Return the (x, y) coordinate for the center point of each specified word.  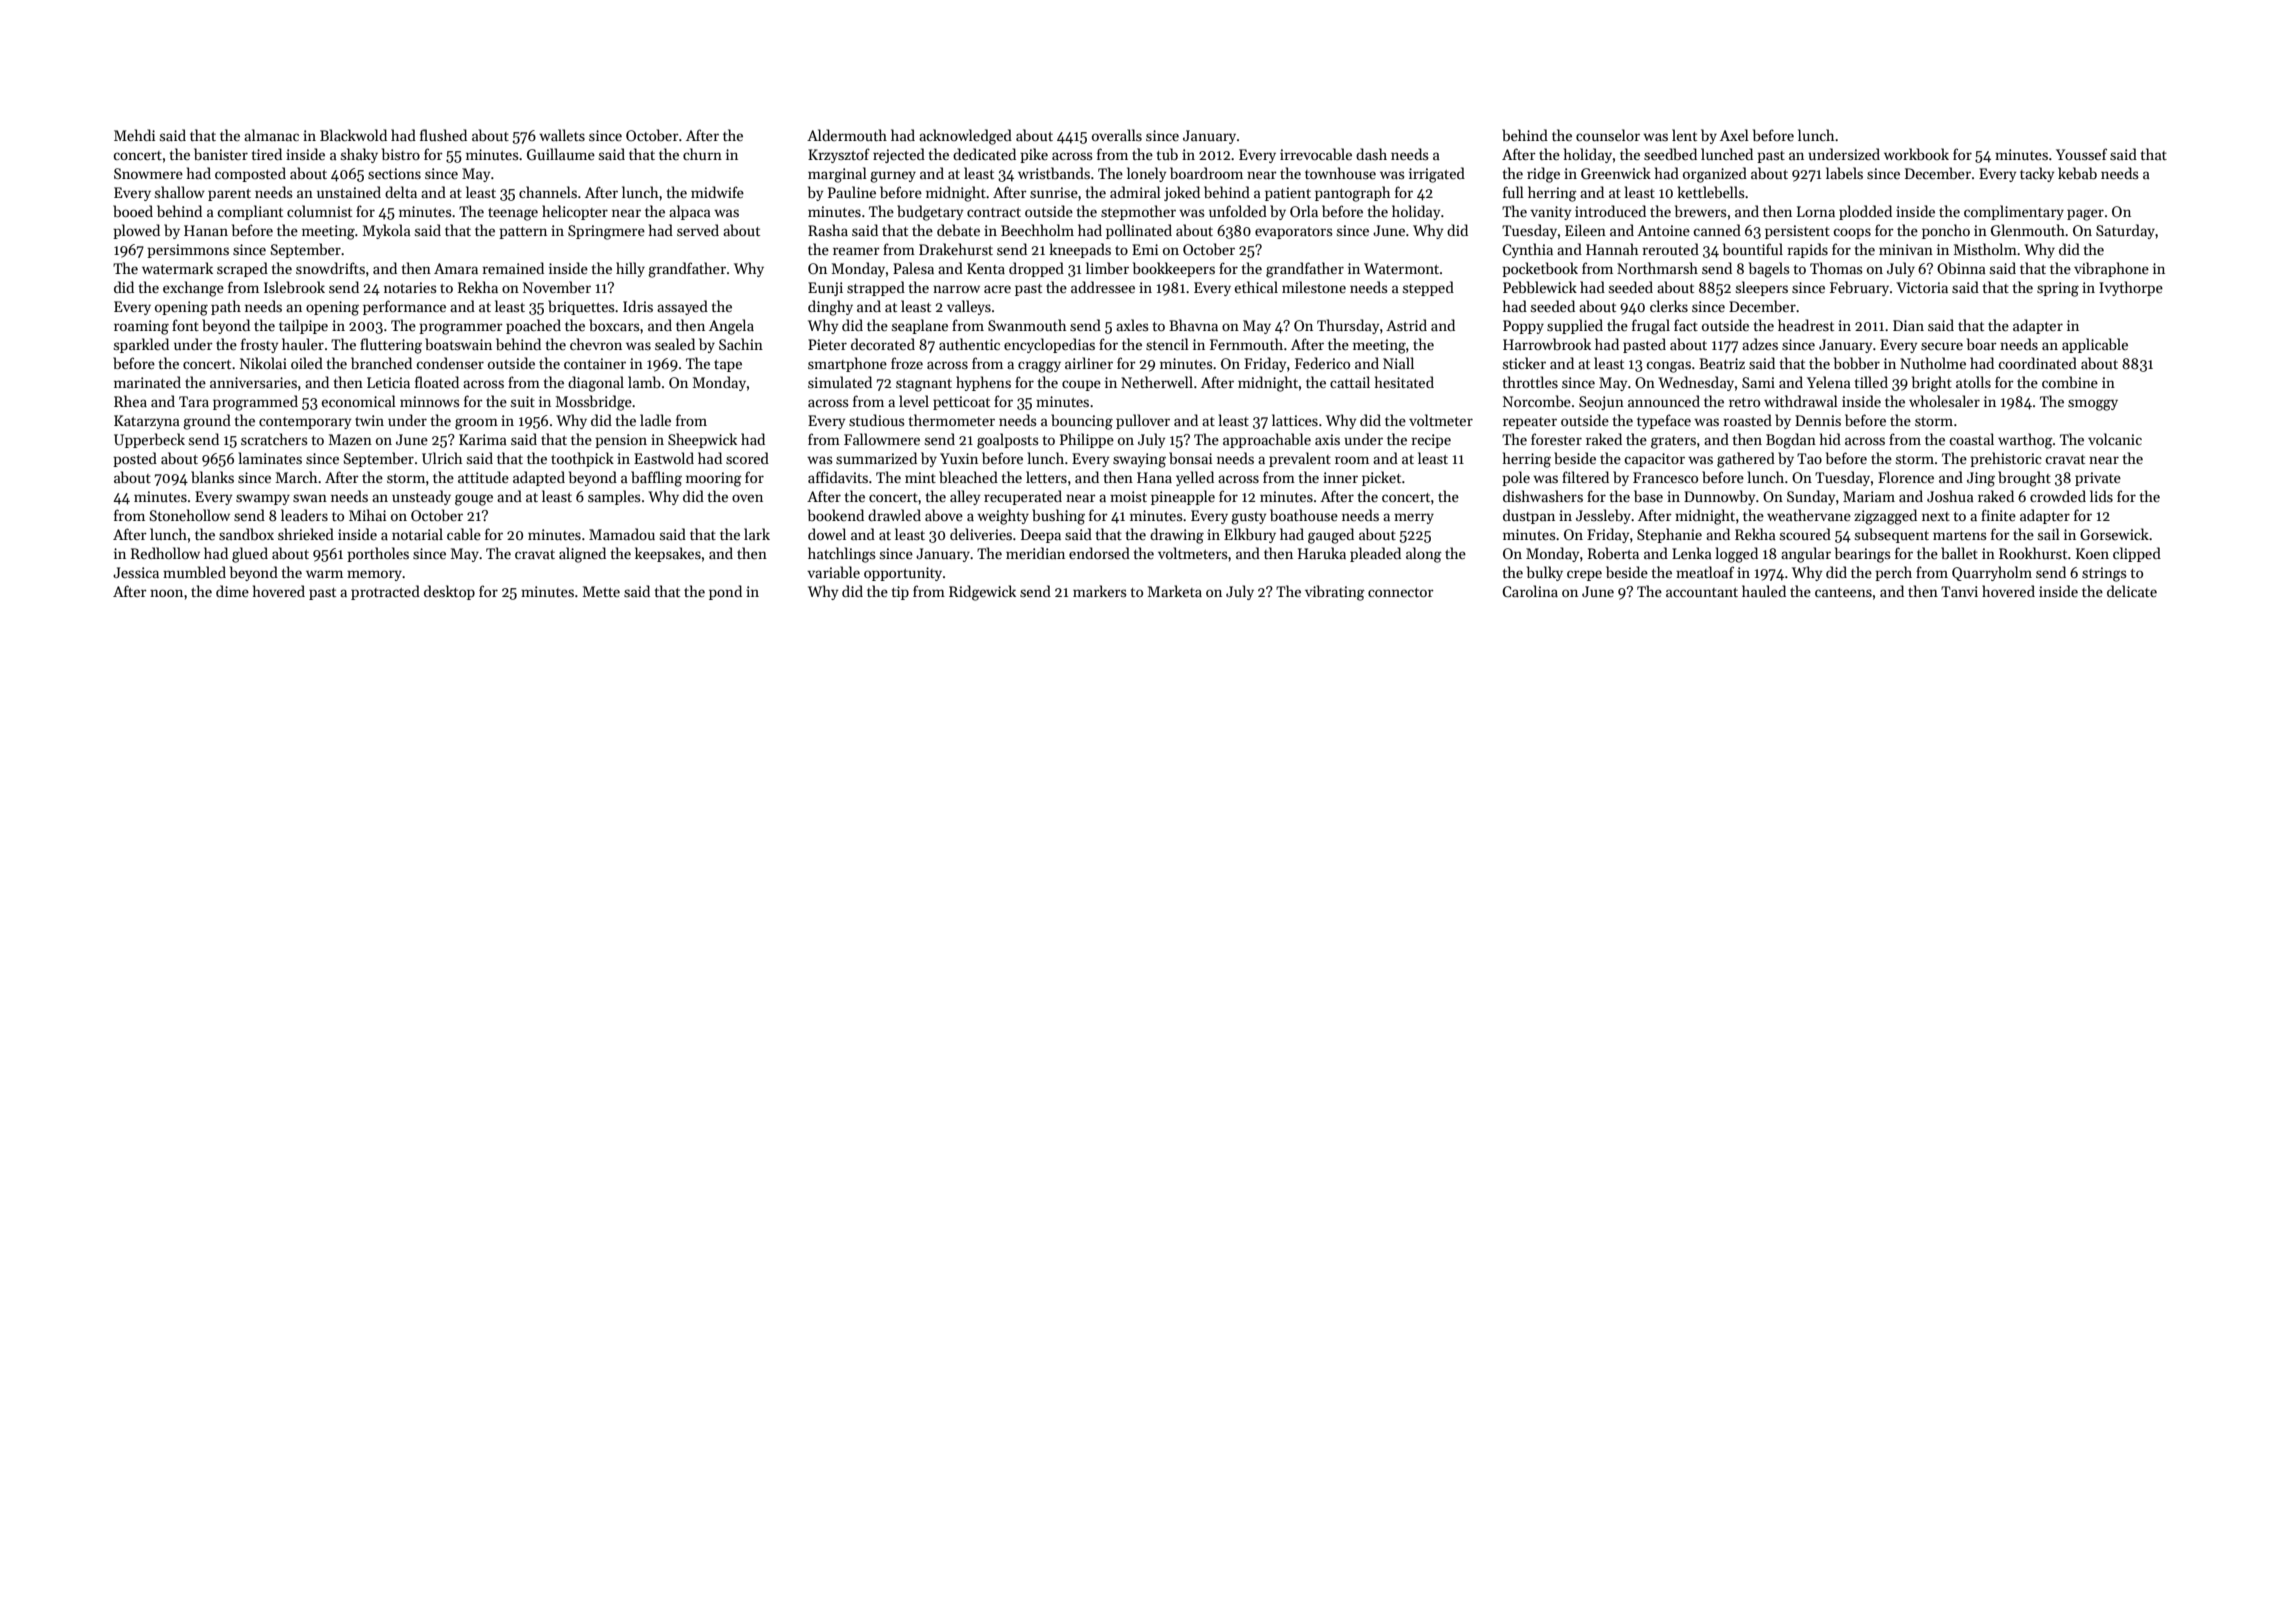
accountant (1702, 592)
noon (166, 593)
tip (900, 593)
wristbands (1054, 173)
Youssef (2081, 154)
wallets (562, 135)
